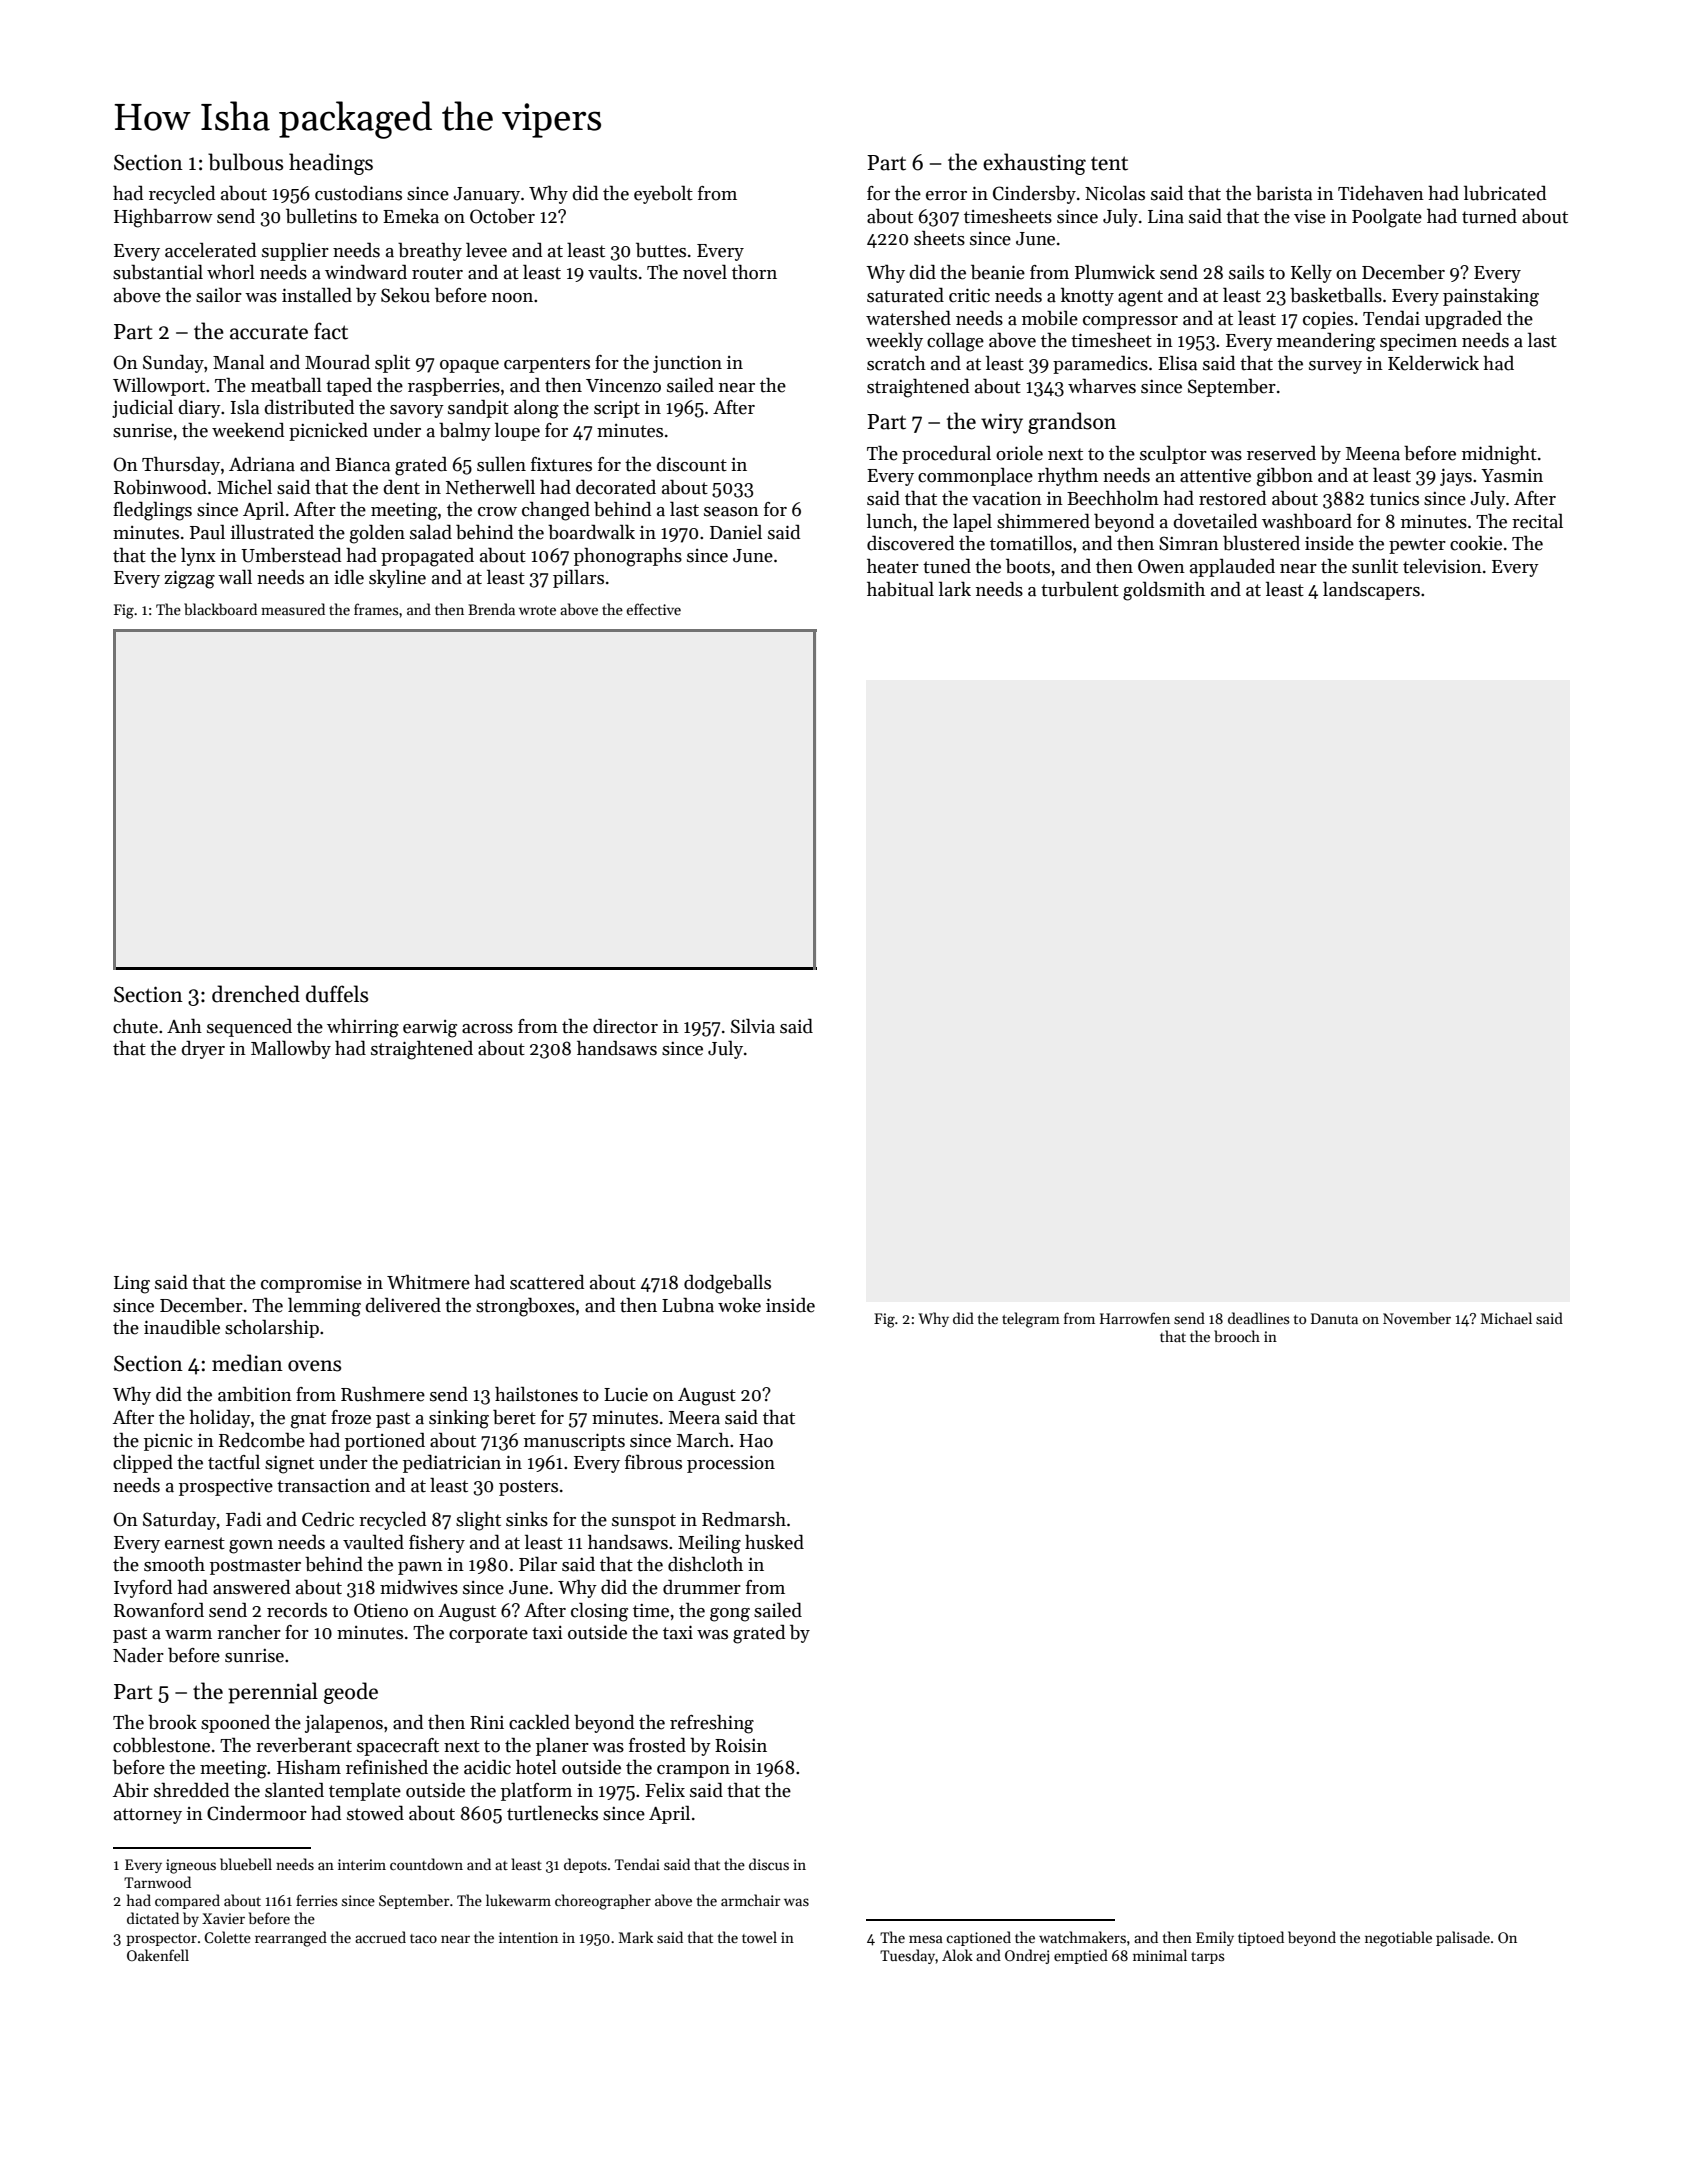  I want to click on crow, so click(497, 512).
